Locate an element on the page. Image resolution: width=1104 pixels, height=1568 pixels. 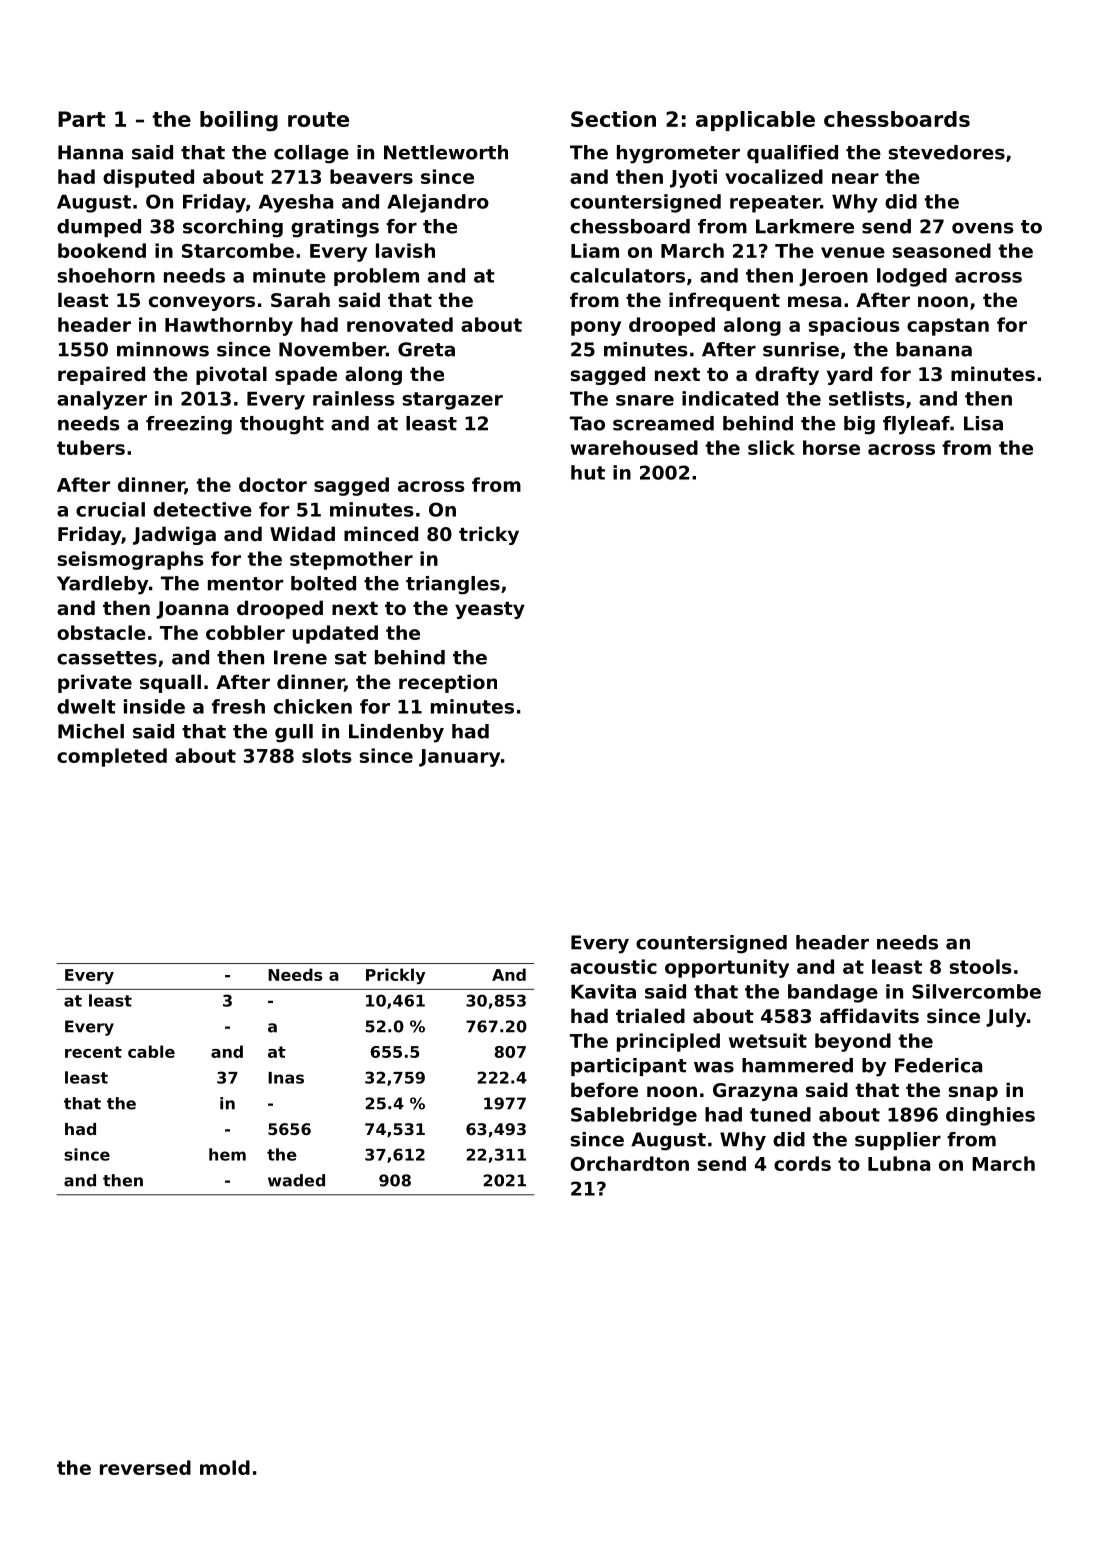
dinghies is located at coordinates (990, 1116).
